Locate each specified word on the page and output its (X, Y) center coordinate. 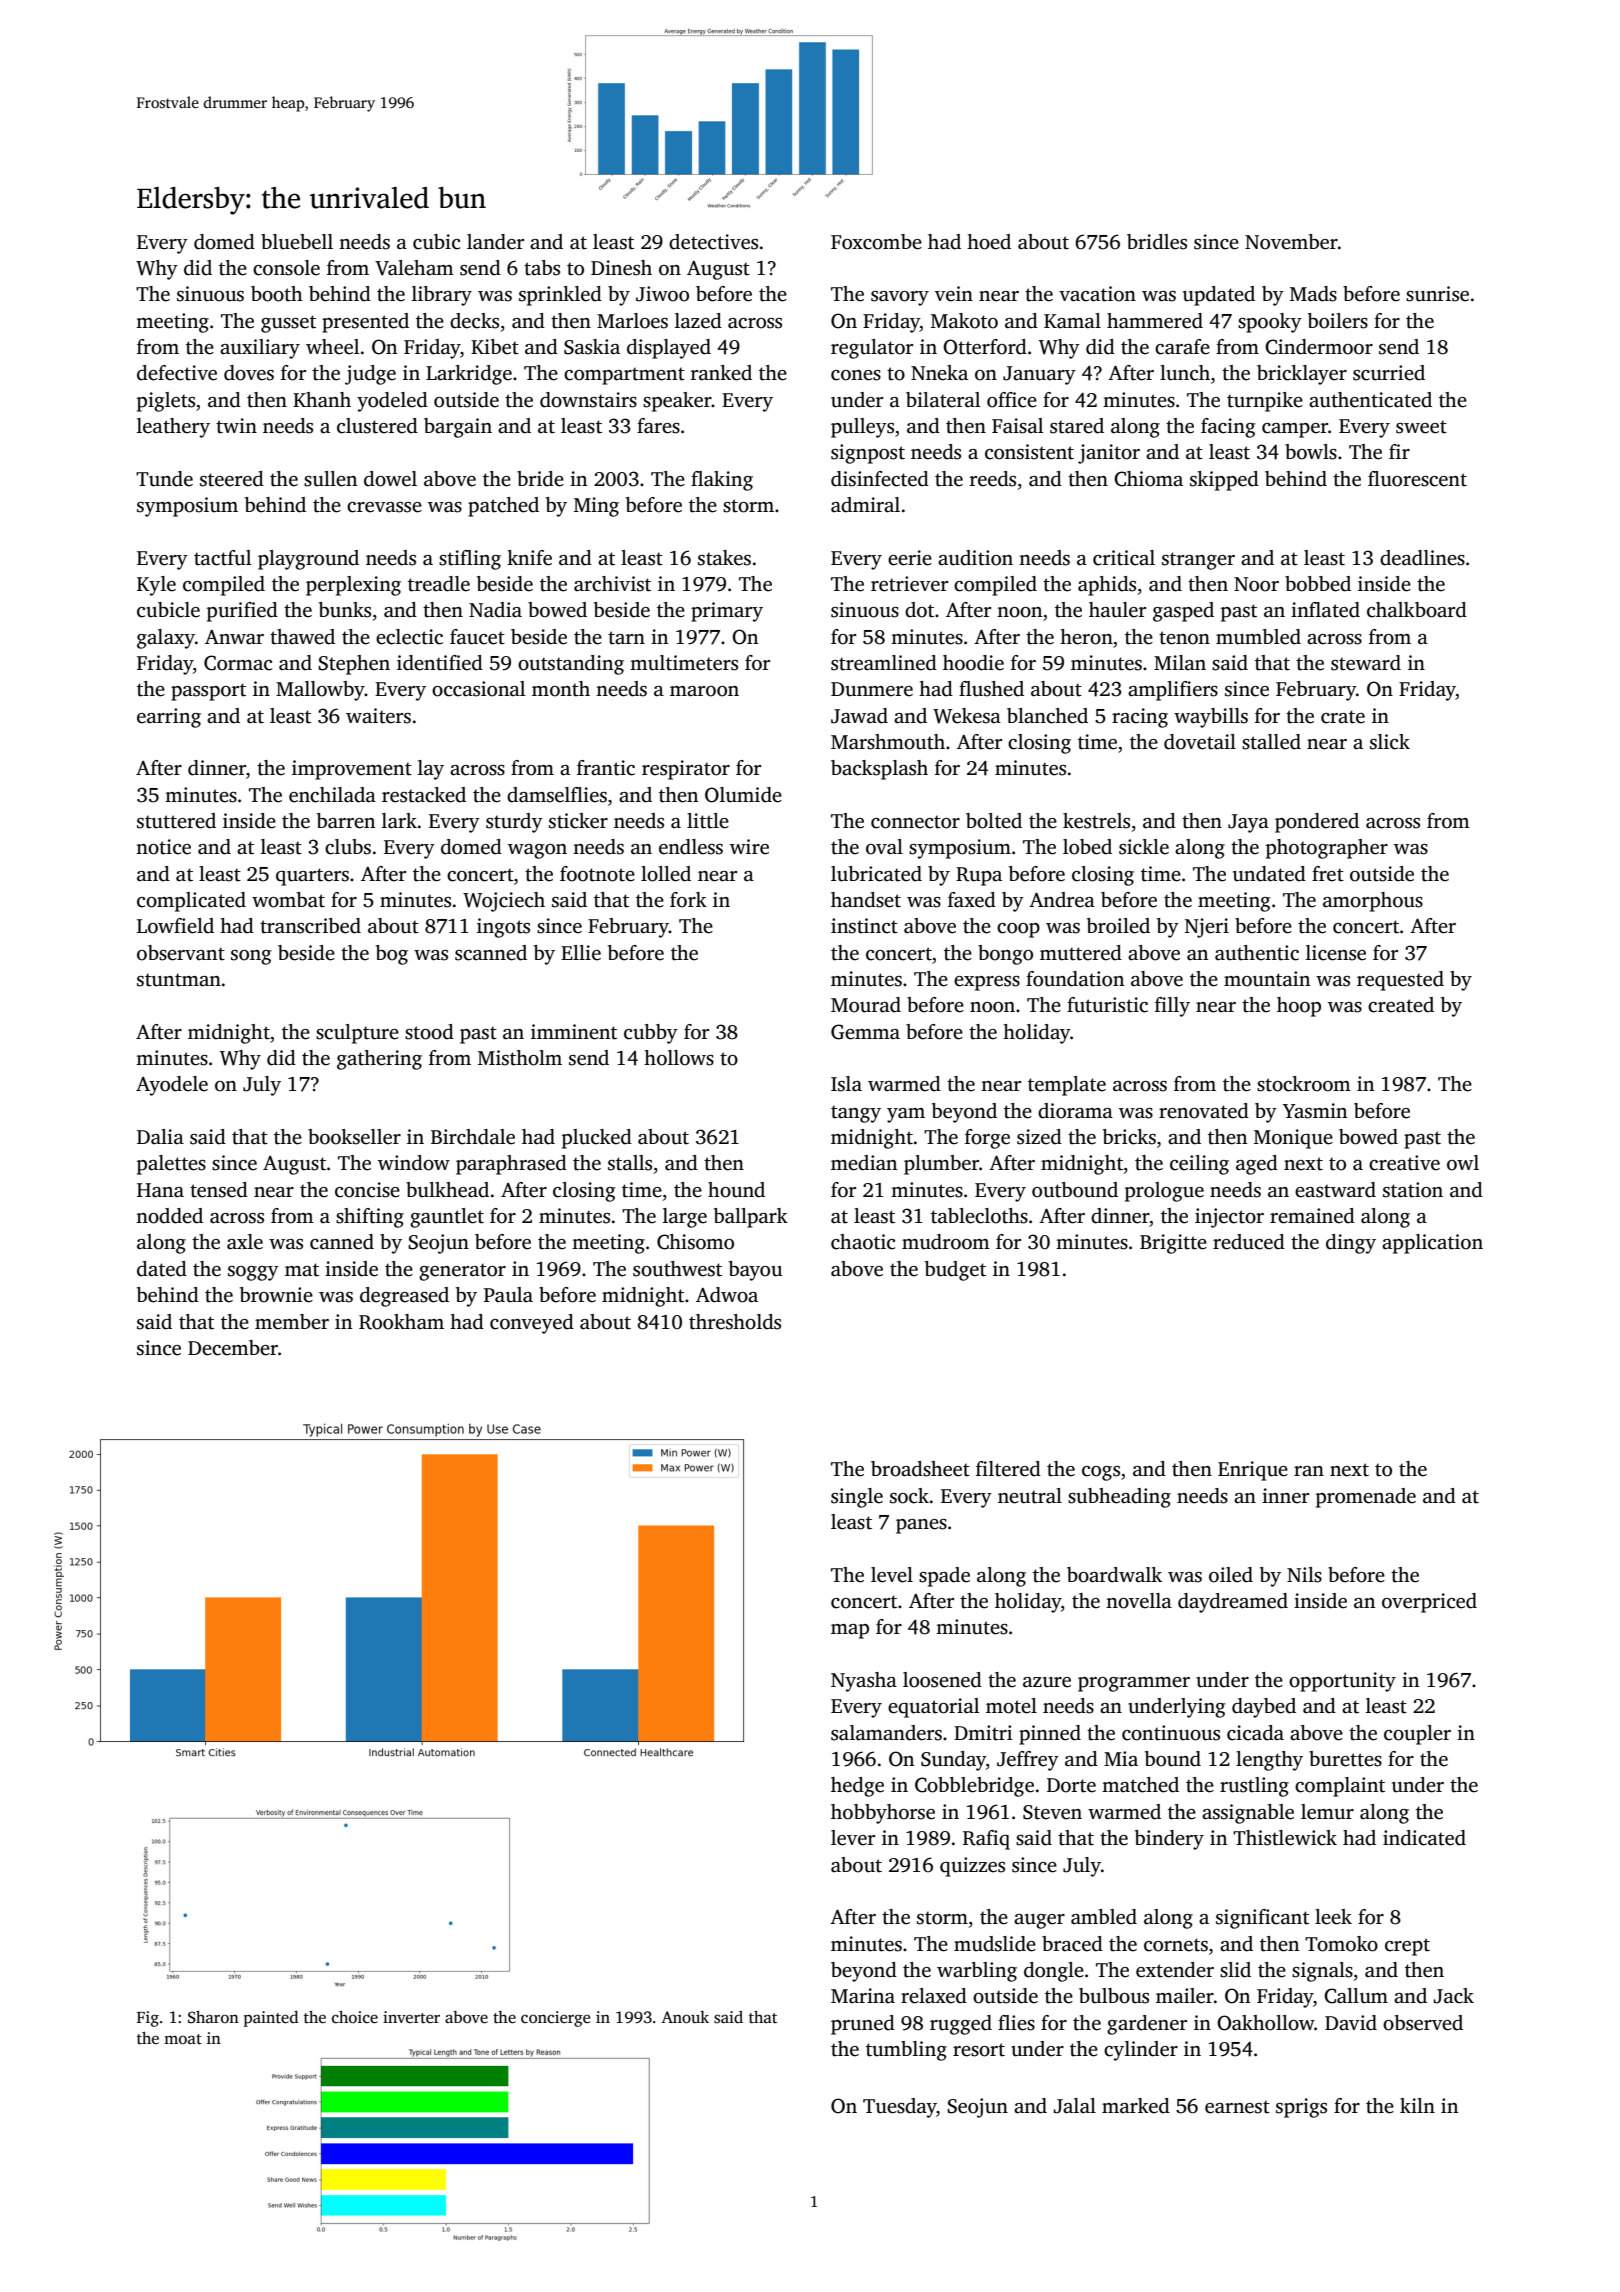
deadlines (1422, 558)
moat (183, 2039)
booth (277, 294)
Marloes (632, 321)
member (292, 1322)
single (857, 1498)
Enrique (1253, 1471)
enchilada (332, 795)
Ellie (581, 953)
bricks (1129, 1137)
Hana (160, 1190)
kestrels (1096, 821)
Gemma (865, 1032)
